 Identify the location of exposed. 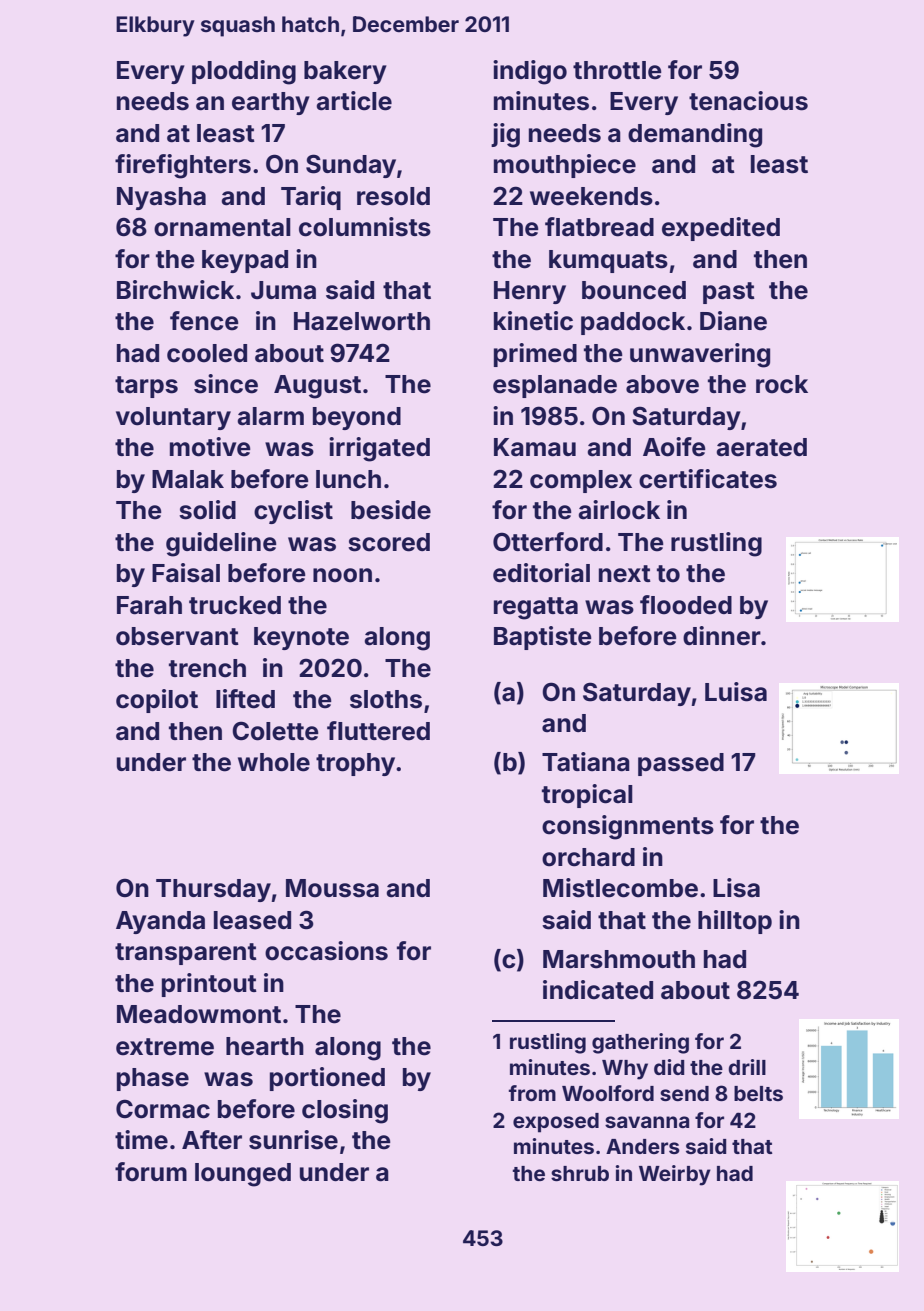
(556, 1123).
